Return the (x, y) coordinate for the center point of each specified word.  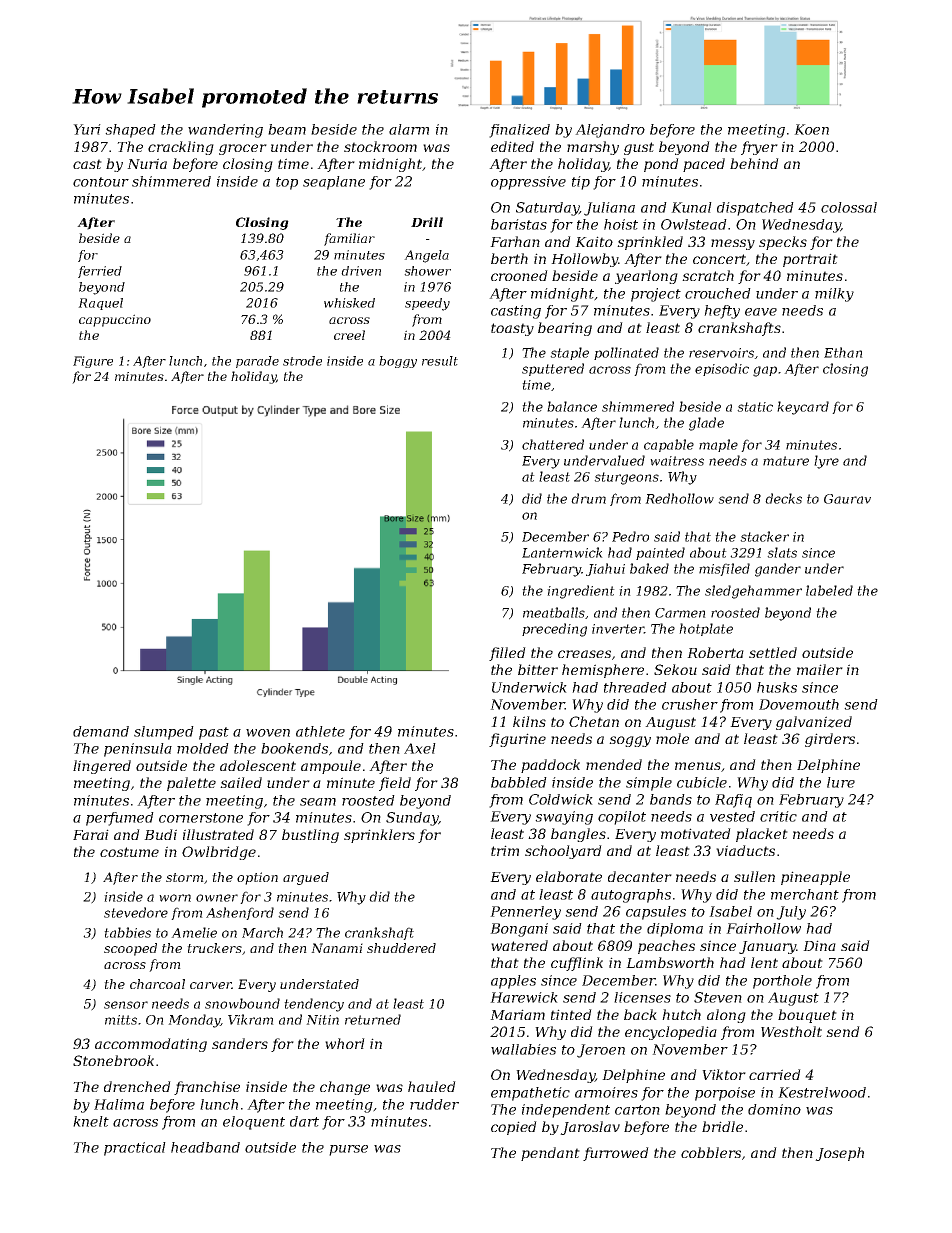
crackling (181, 148)
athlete (320, 731)
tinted (571, 1014)
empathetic (530, 1094)
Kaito (594, 241)
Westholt (791, 1031)
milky (834, 295)
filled (507, 654)
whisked (349, 303)
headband (205, 1147)
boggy (398, 362)
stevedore (136, 912)
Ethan (843, 352)
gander (778, 570)
